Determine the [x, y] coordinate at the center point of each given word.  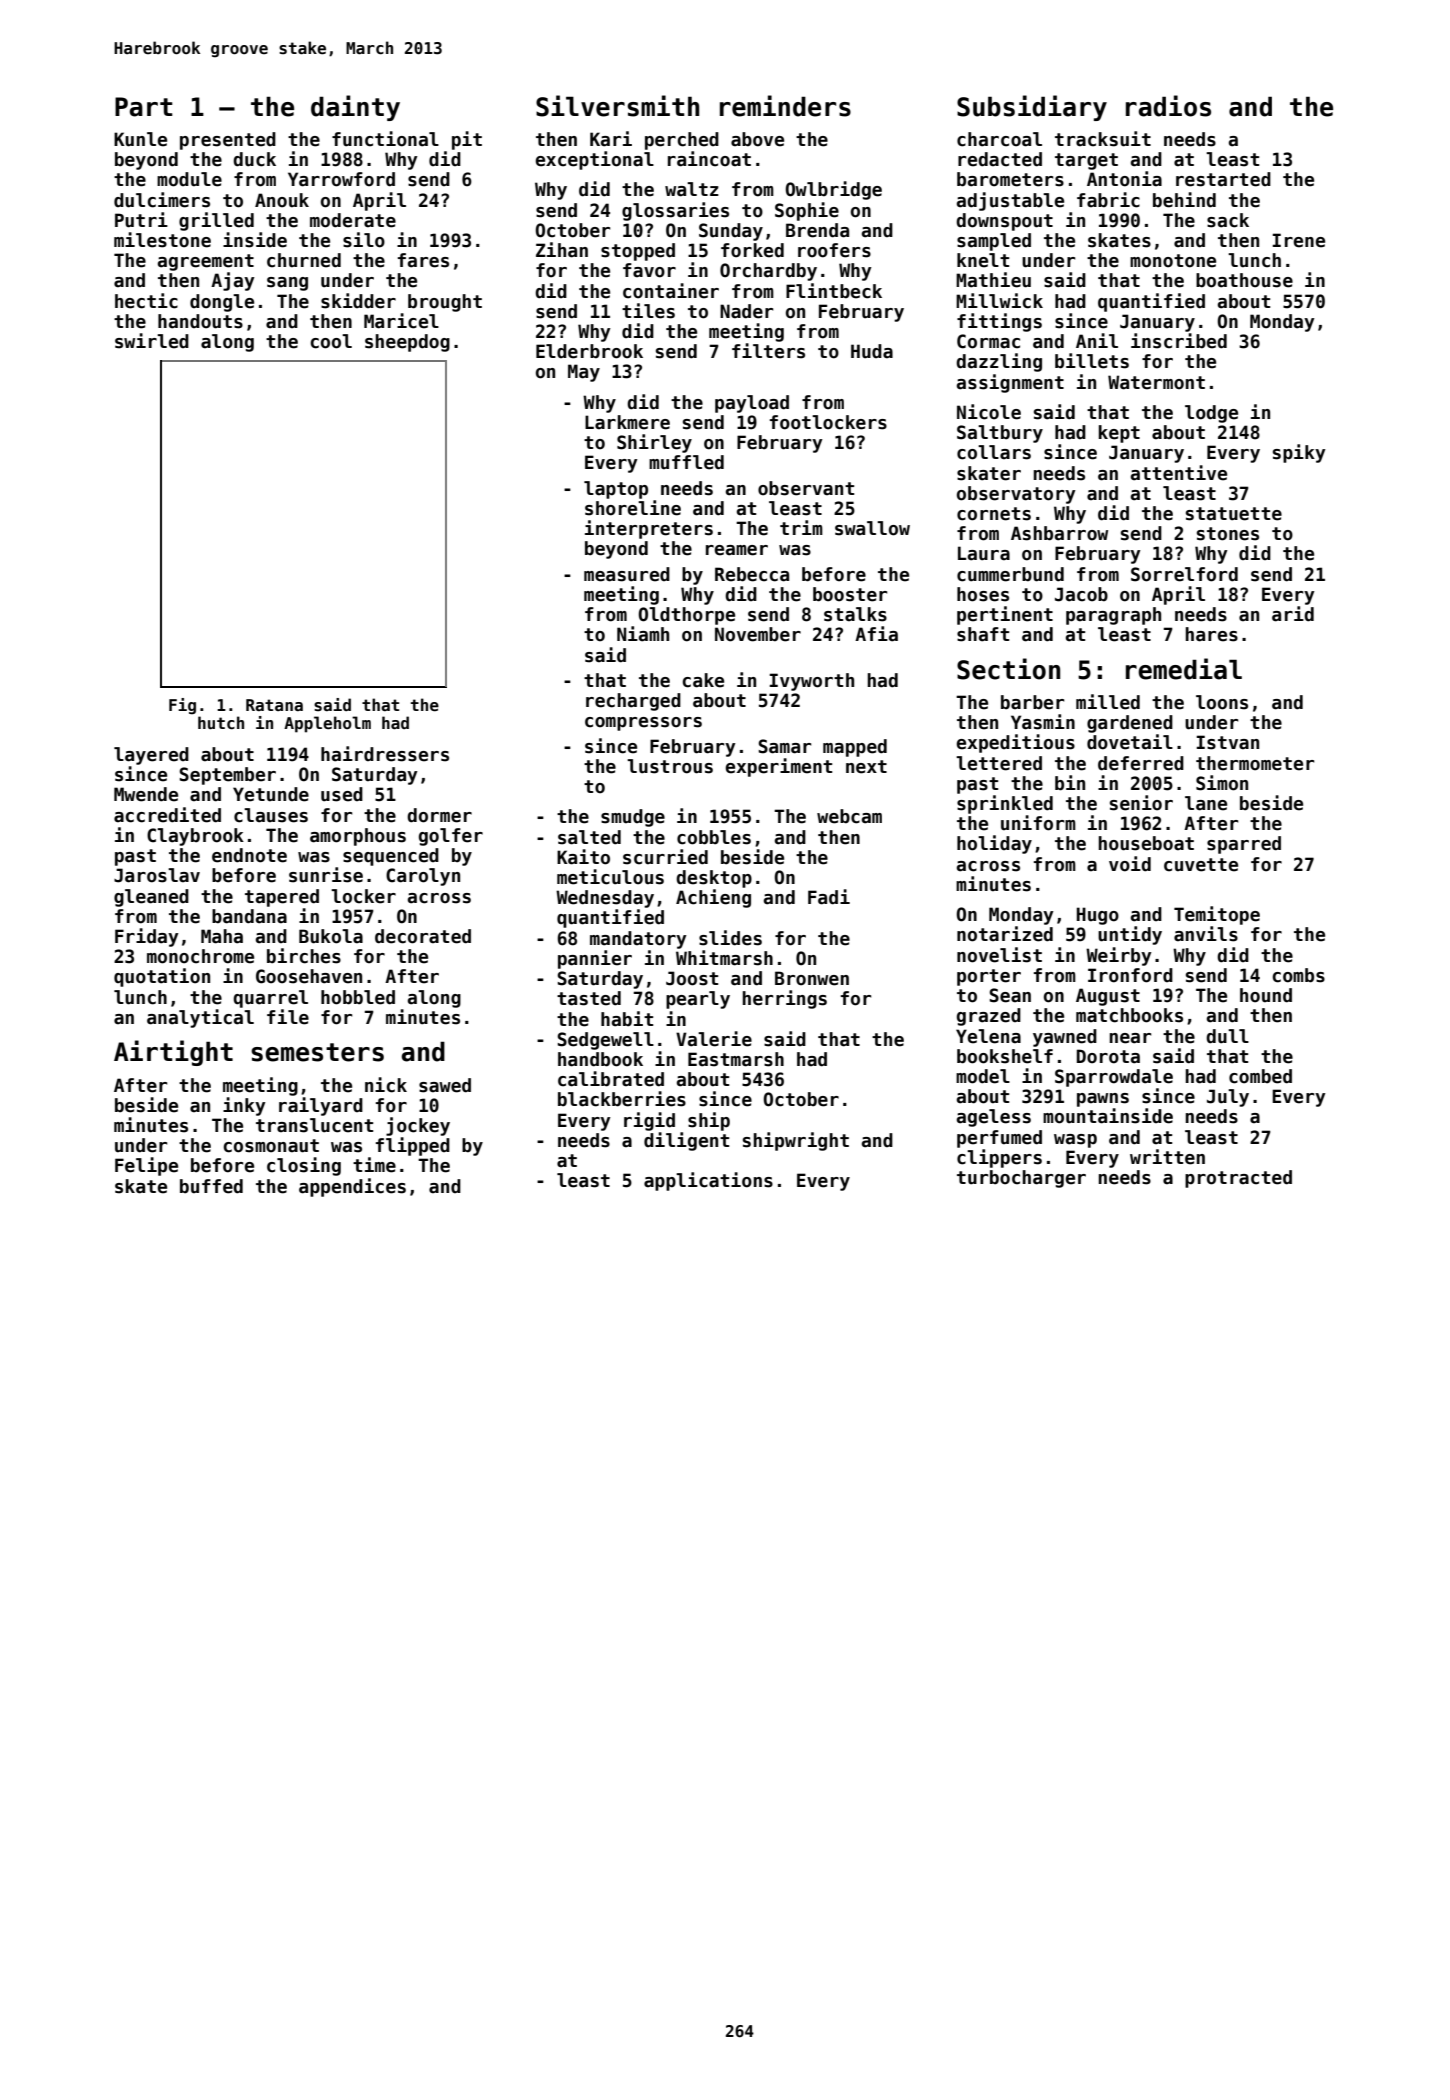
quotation [162, 977]
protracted [1238, 1179]
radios [1168, 106]
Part [144, 107]
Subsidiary [1032, 108]
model [983, 1076]
